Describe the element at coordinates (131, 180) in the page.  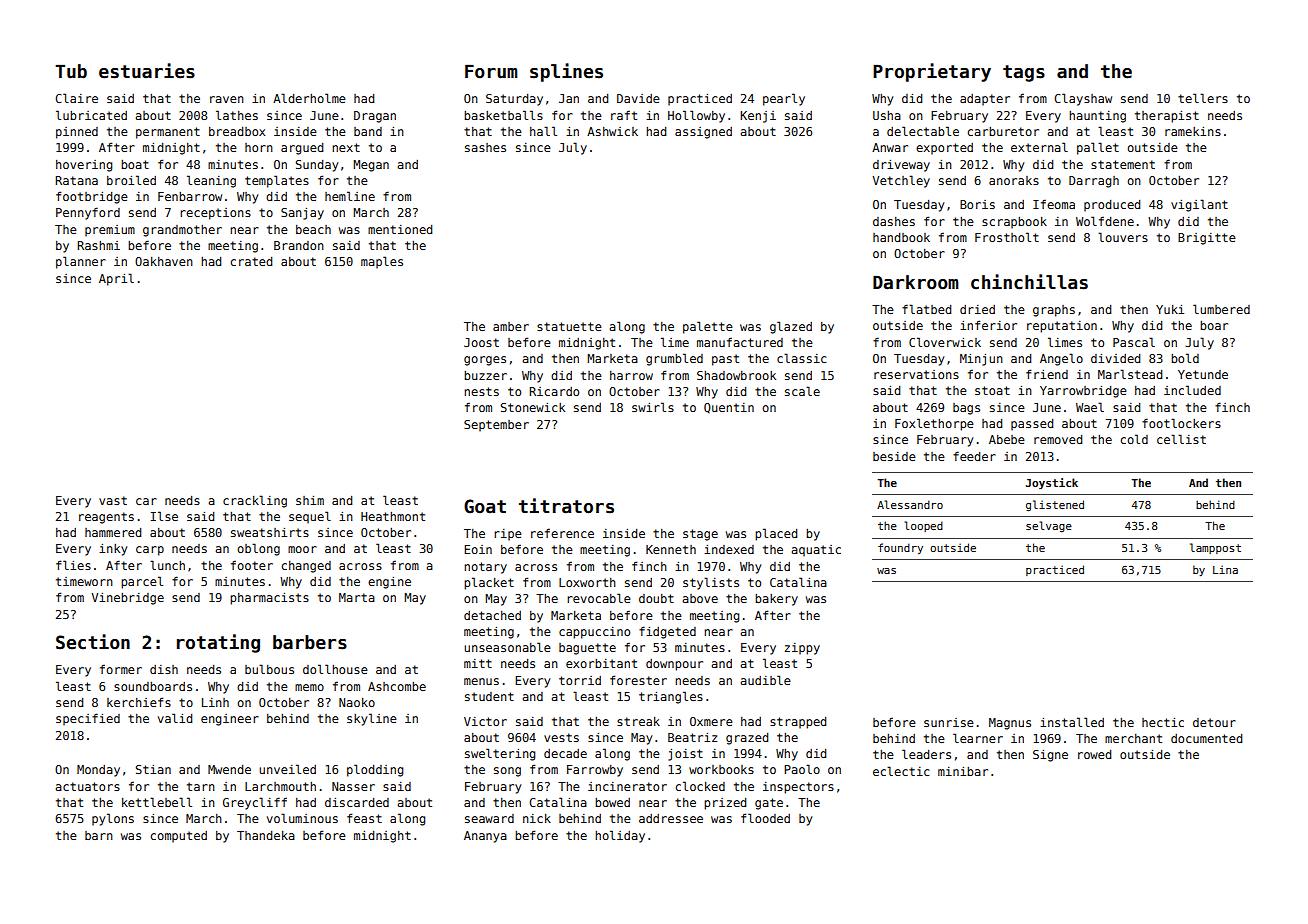
I see `broiled` at that location.
